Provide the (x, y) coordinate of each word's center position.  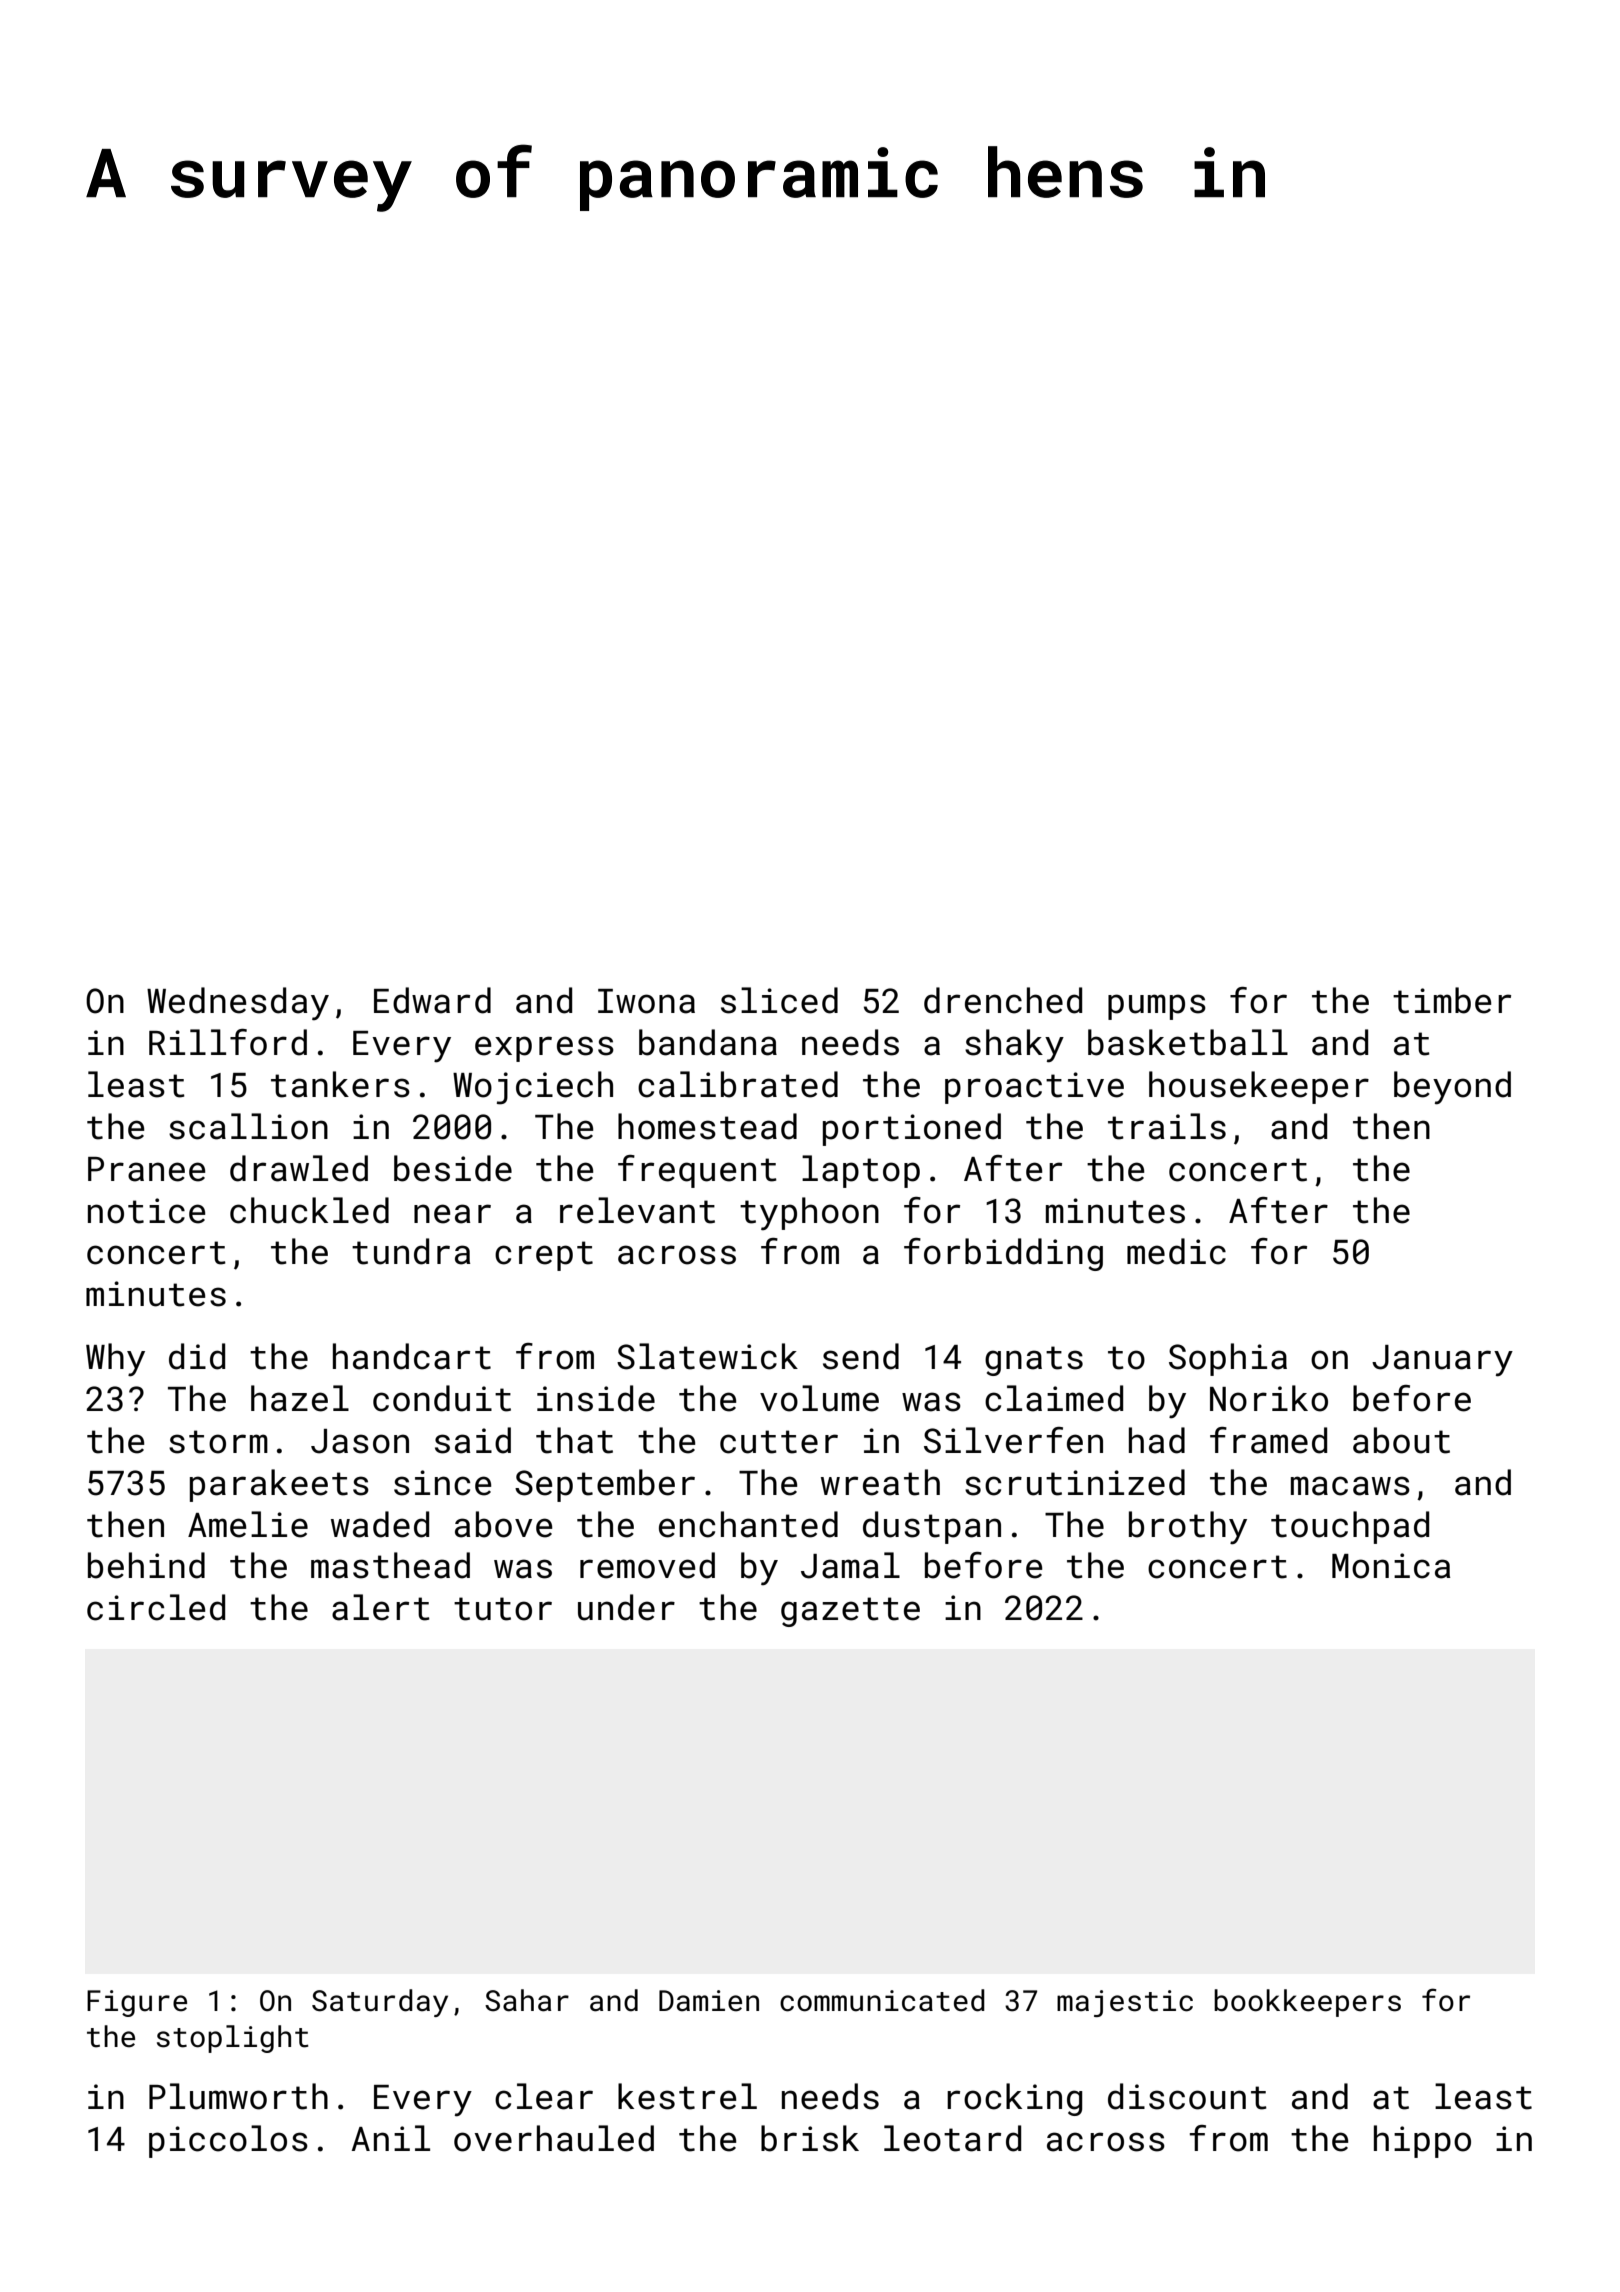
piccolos (228, 2141)
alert (381, 1607)
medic (1176, 1251)
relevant (637, 1210)
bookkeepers (1307, 2003)
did (197, 1356)
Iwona (646, 1001)
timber (1452, 1000)
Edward (432, 1000)
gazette (850, 1612)
